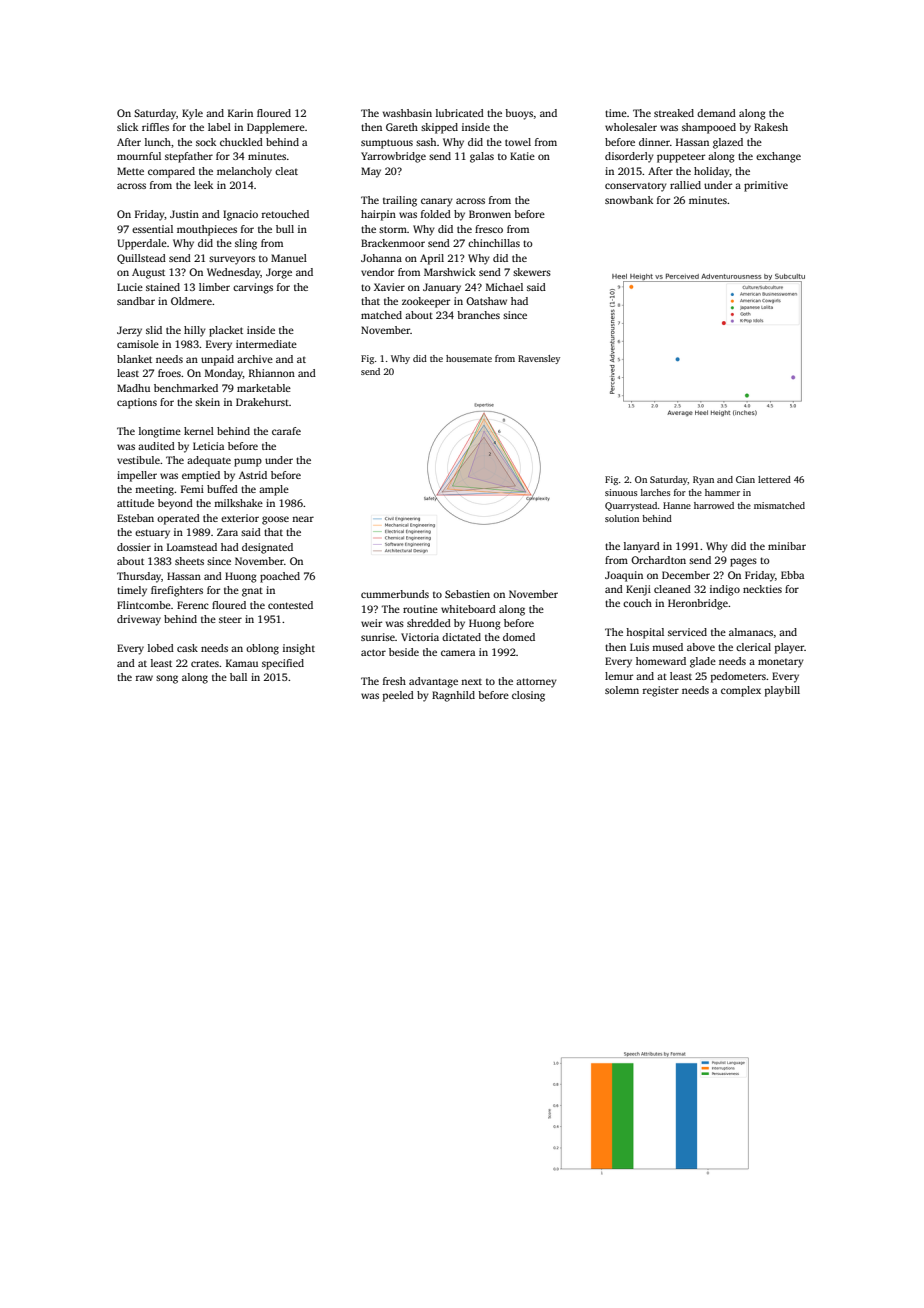  What do you see at coordinates (130, 287) in the image?
I see `Lucie` at bounding box center [130, 287].
